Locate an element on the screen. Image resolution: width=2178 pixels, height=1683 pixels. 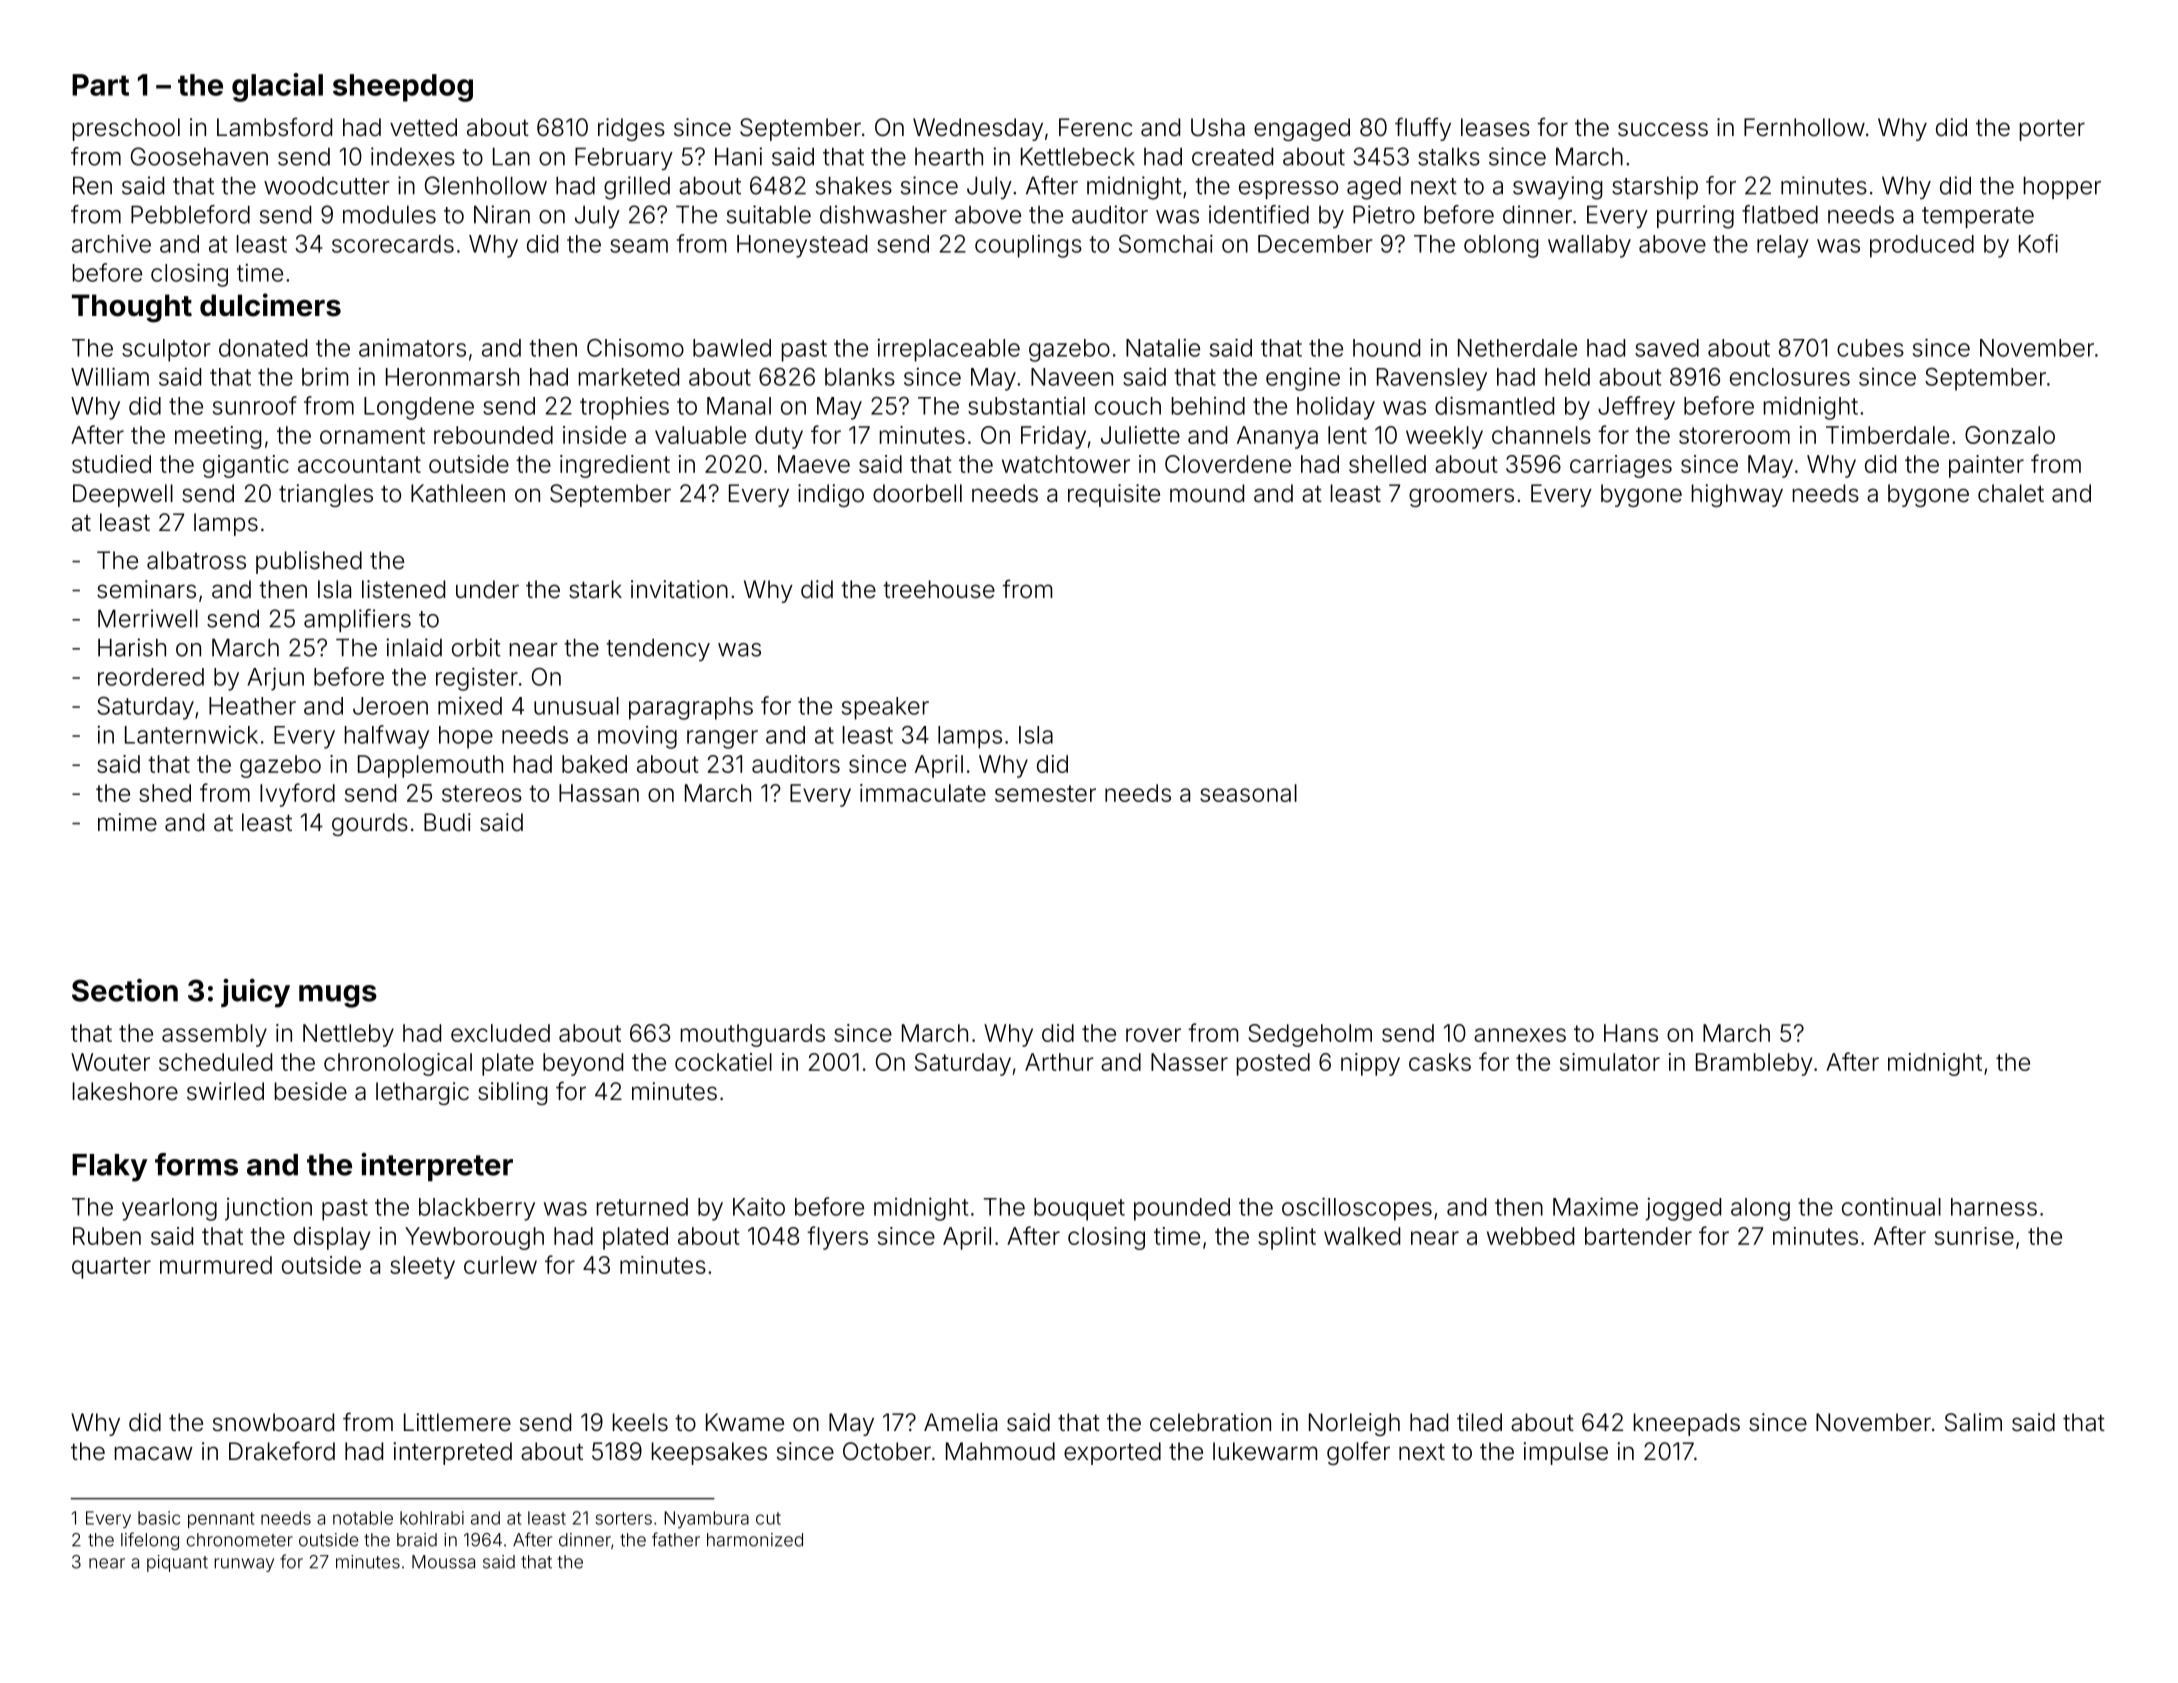
Natalie is located at coordinates (1163, 348).
